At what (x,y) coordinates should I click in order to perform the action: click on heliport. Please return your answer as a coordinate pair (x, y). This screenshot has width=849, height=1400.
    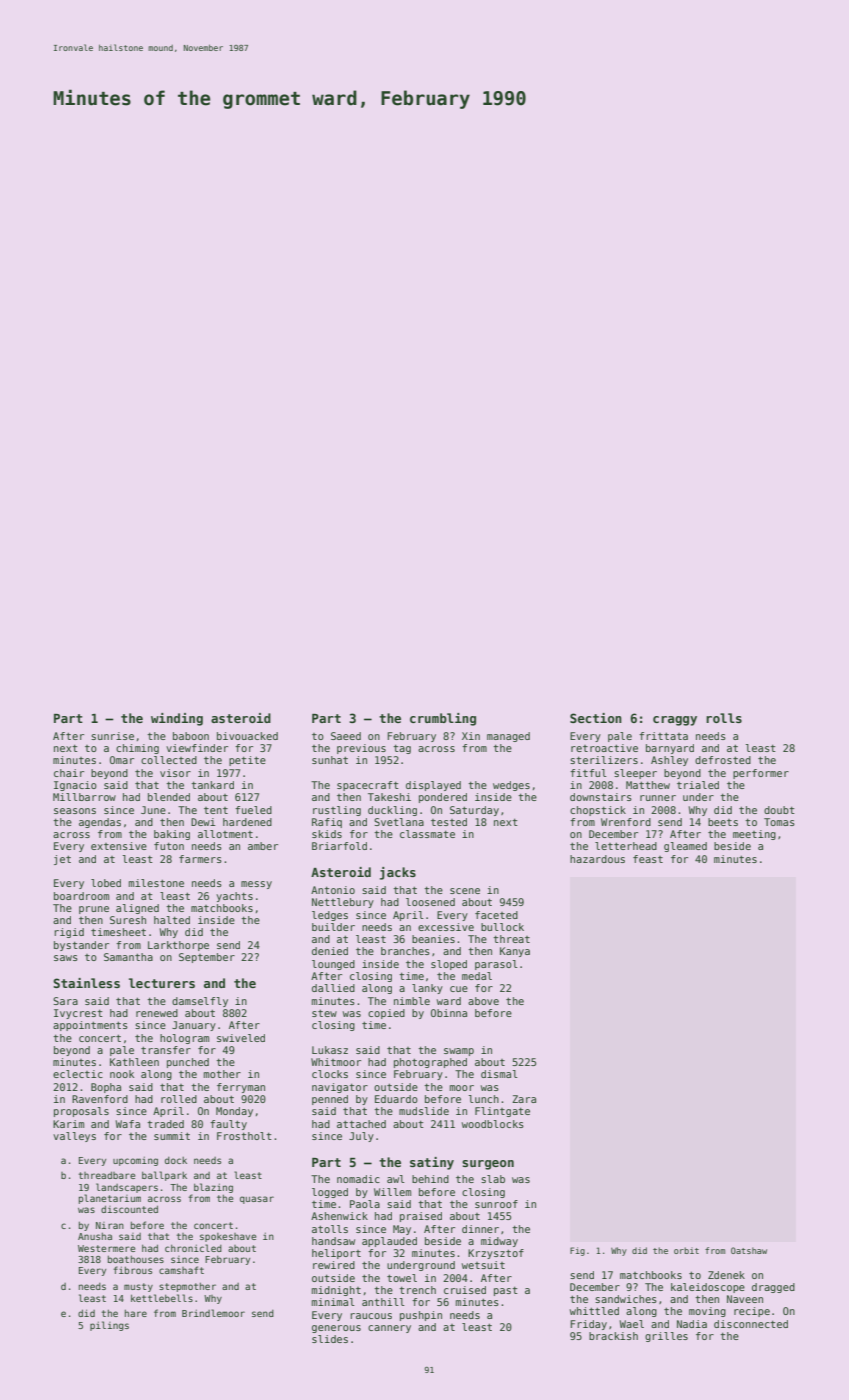
    Looking at the image, I should click on (336, 1254).
